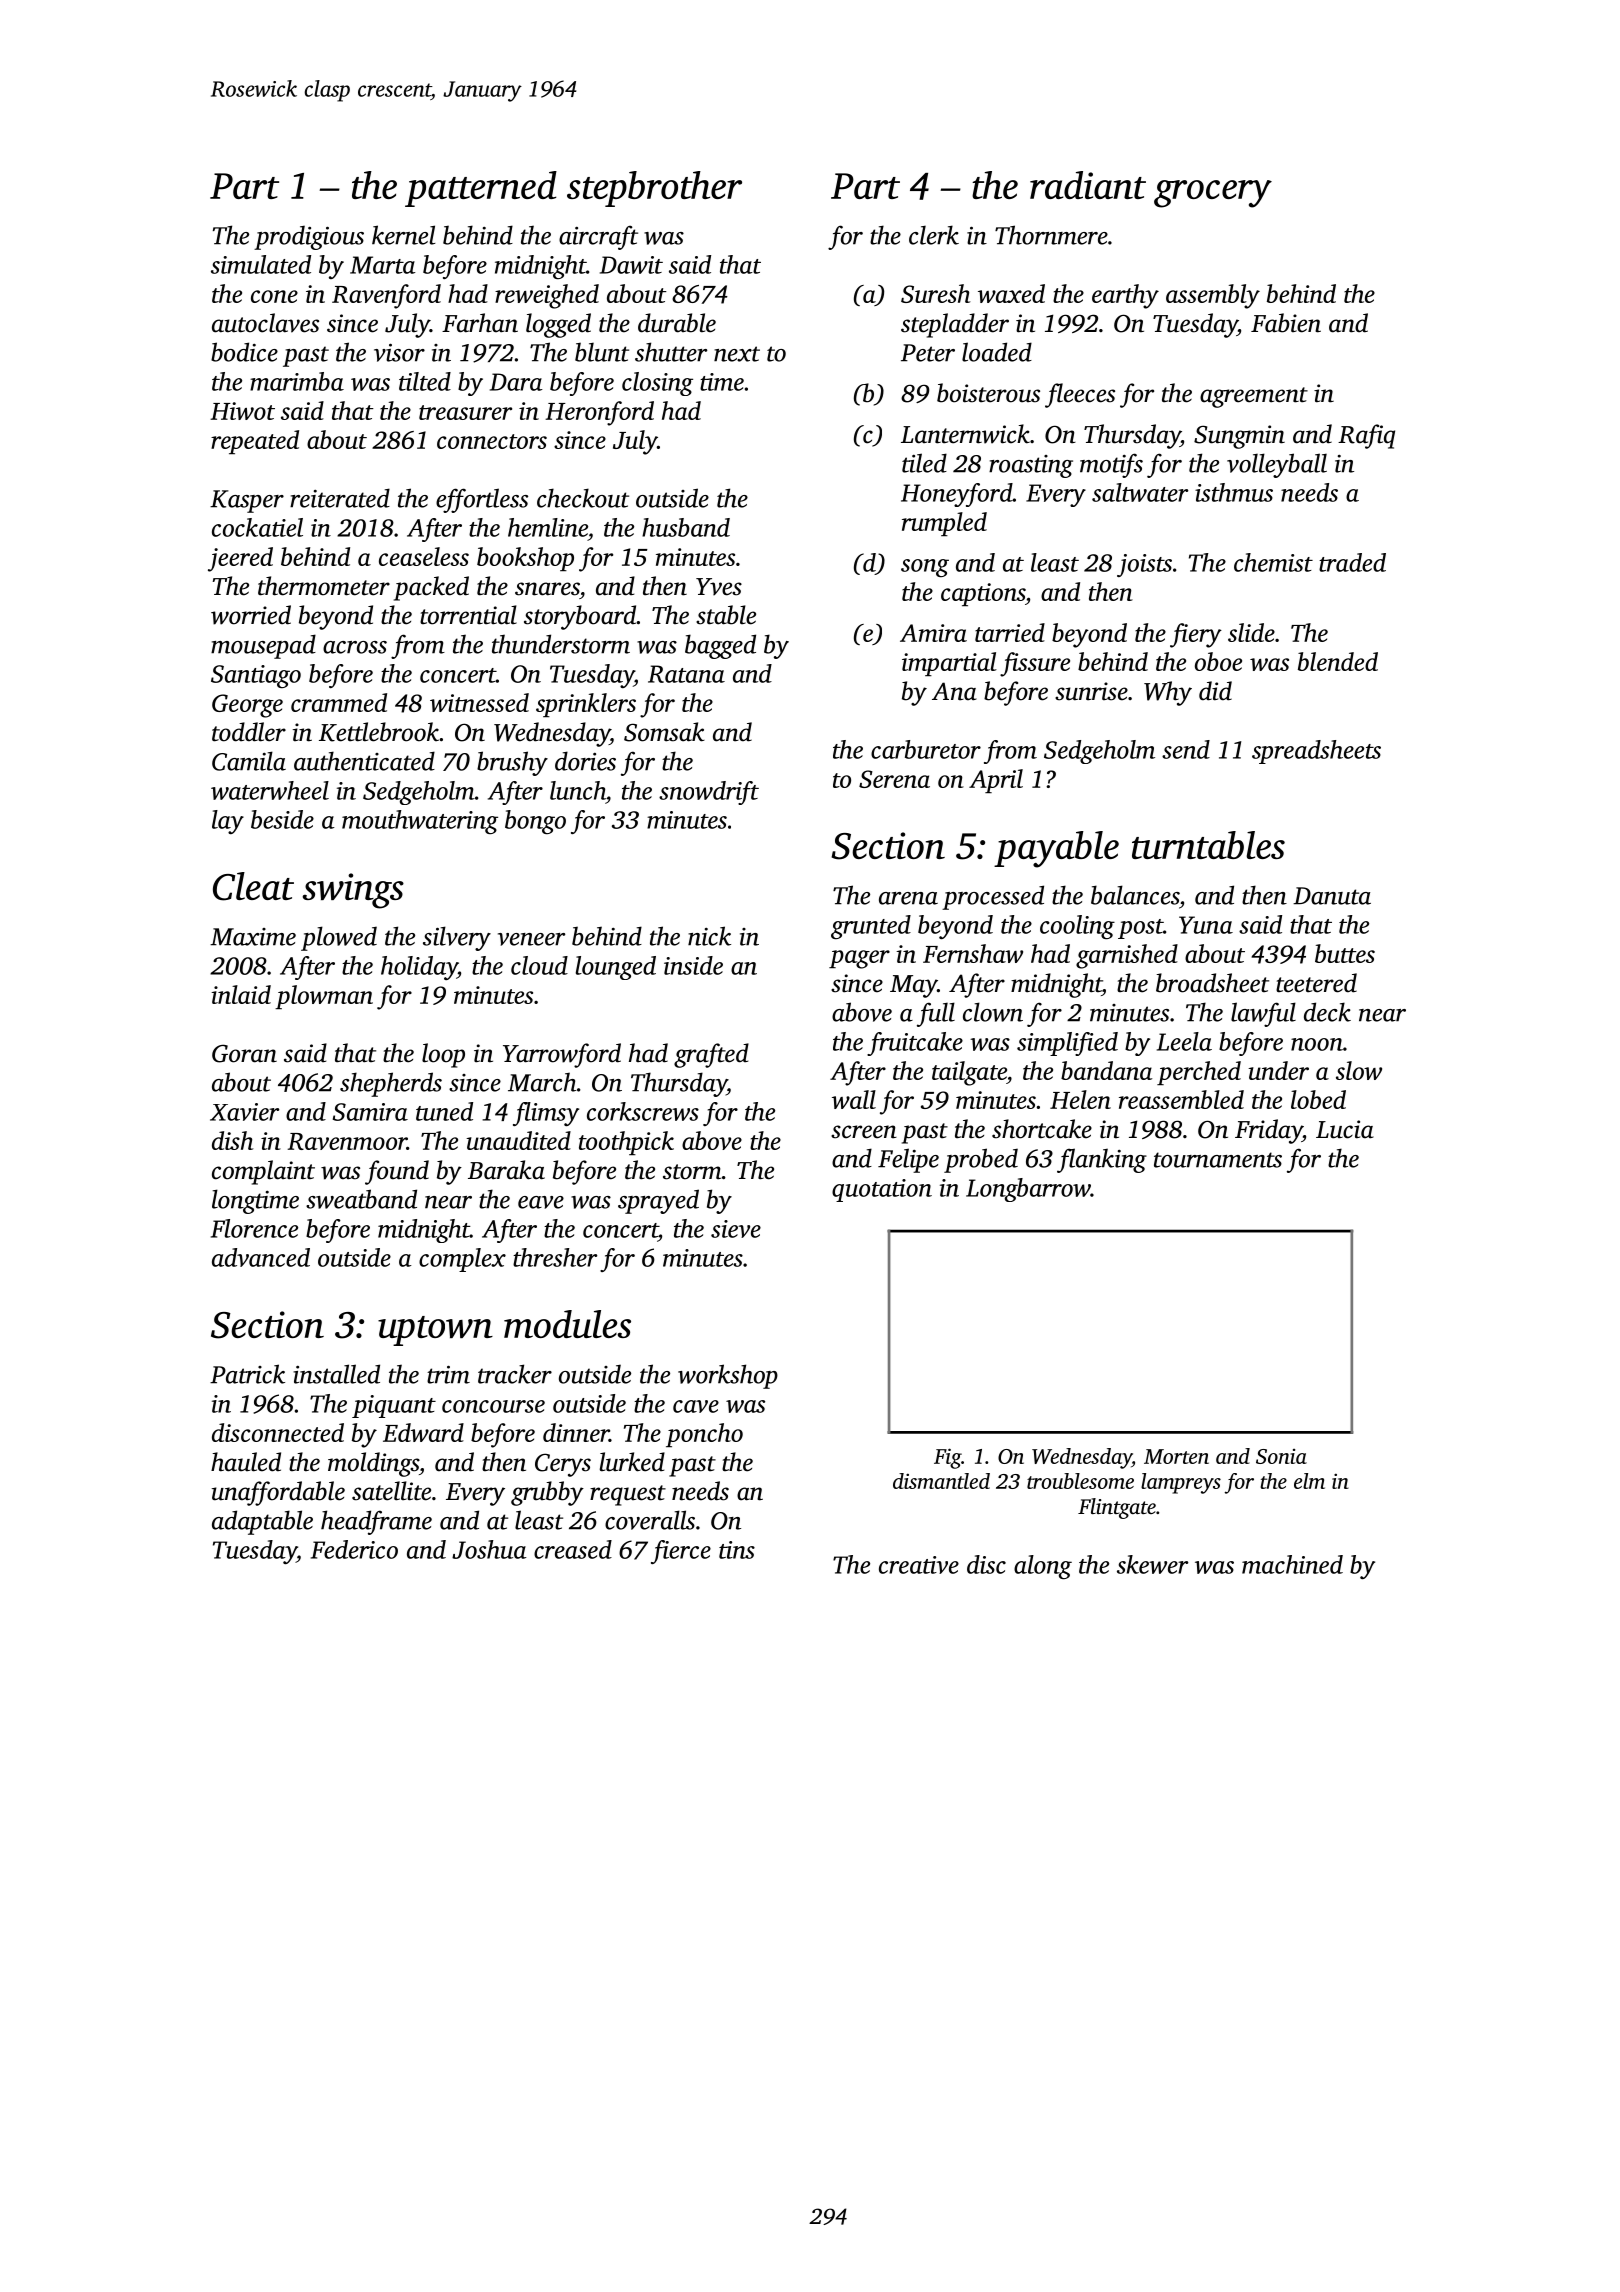  I want to click on prodigious, so click(309, 237).
